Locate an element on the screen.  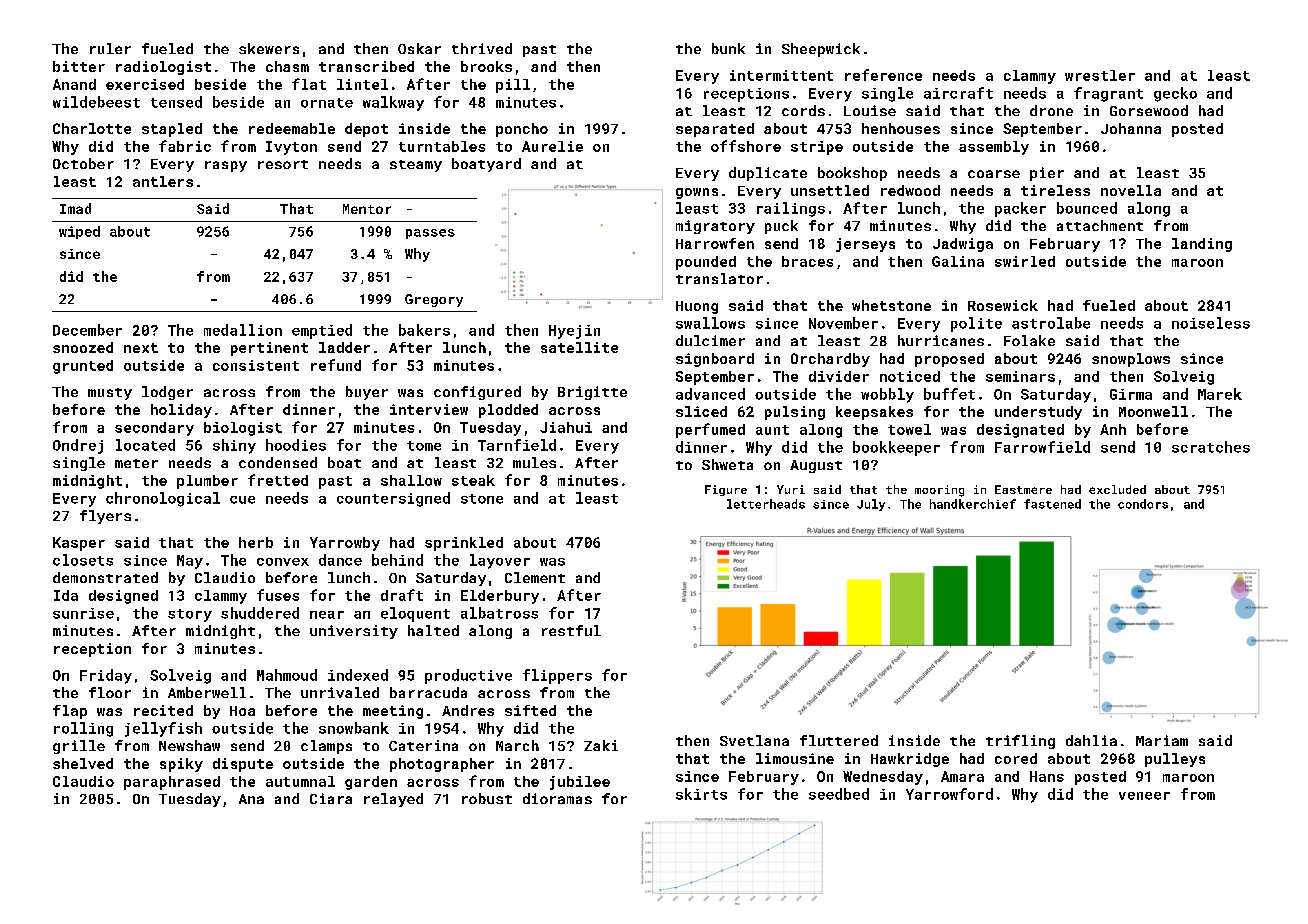
sunrise is located at coordinates (83, 613).
